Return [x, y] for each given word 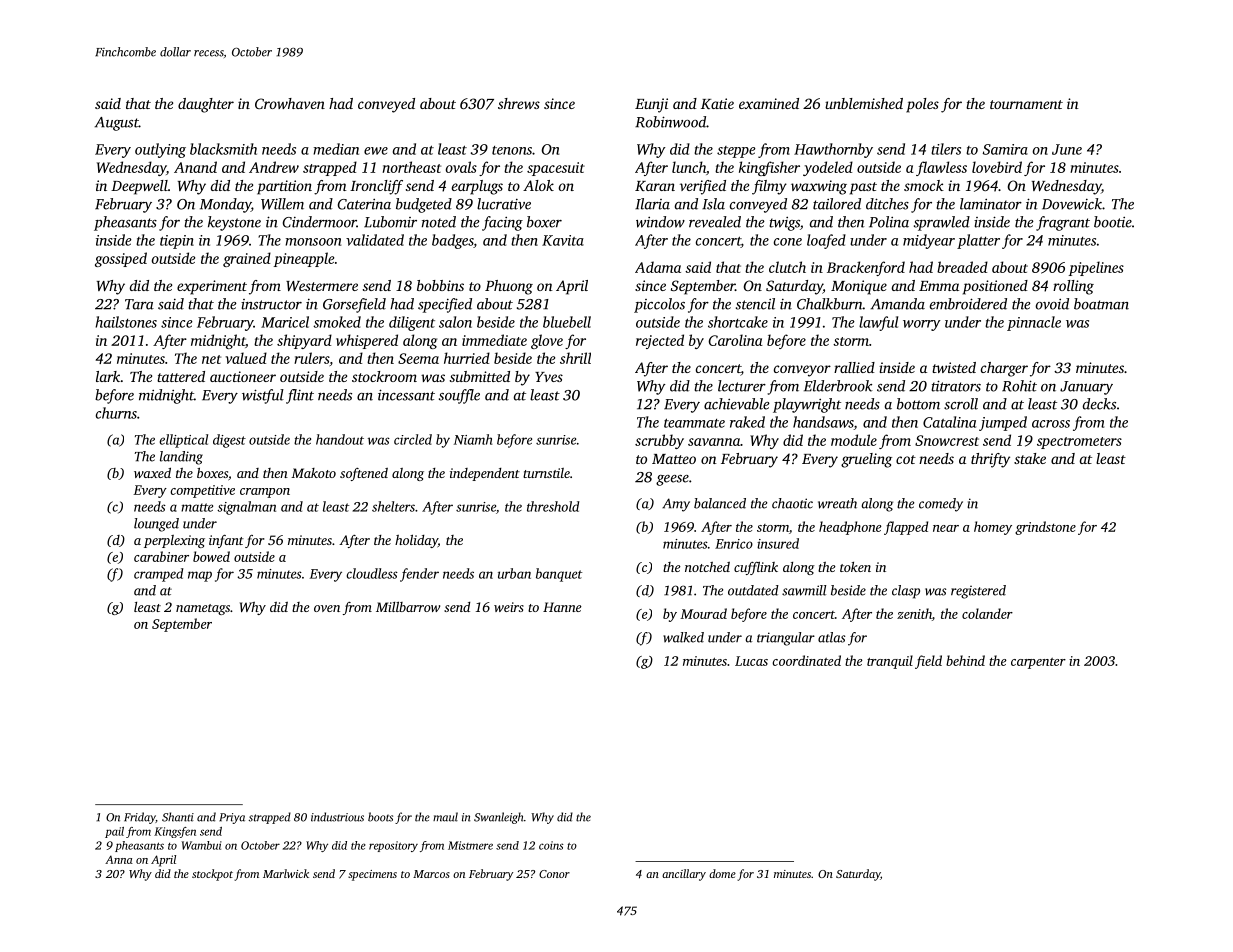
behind [965, 660]
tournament [1026, 104]
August [117, 124]
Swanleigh [498, 818]
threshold [553, 506]
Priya [232, 818]
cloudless [372, 573]
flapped [906, 528]
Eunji [651, 105]
